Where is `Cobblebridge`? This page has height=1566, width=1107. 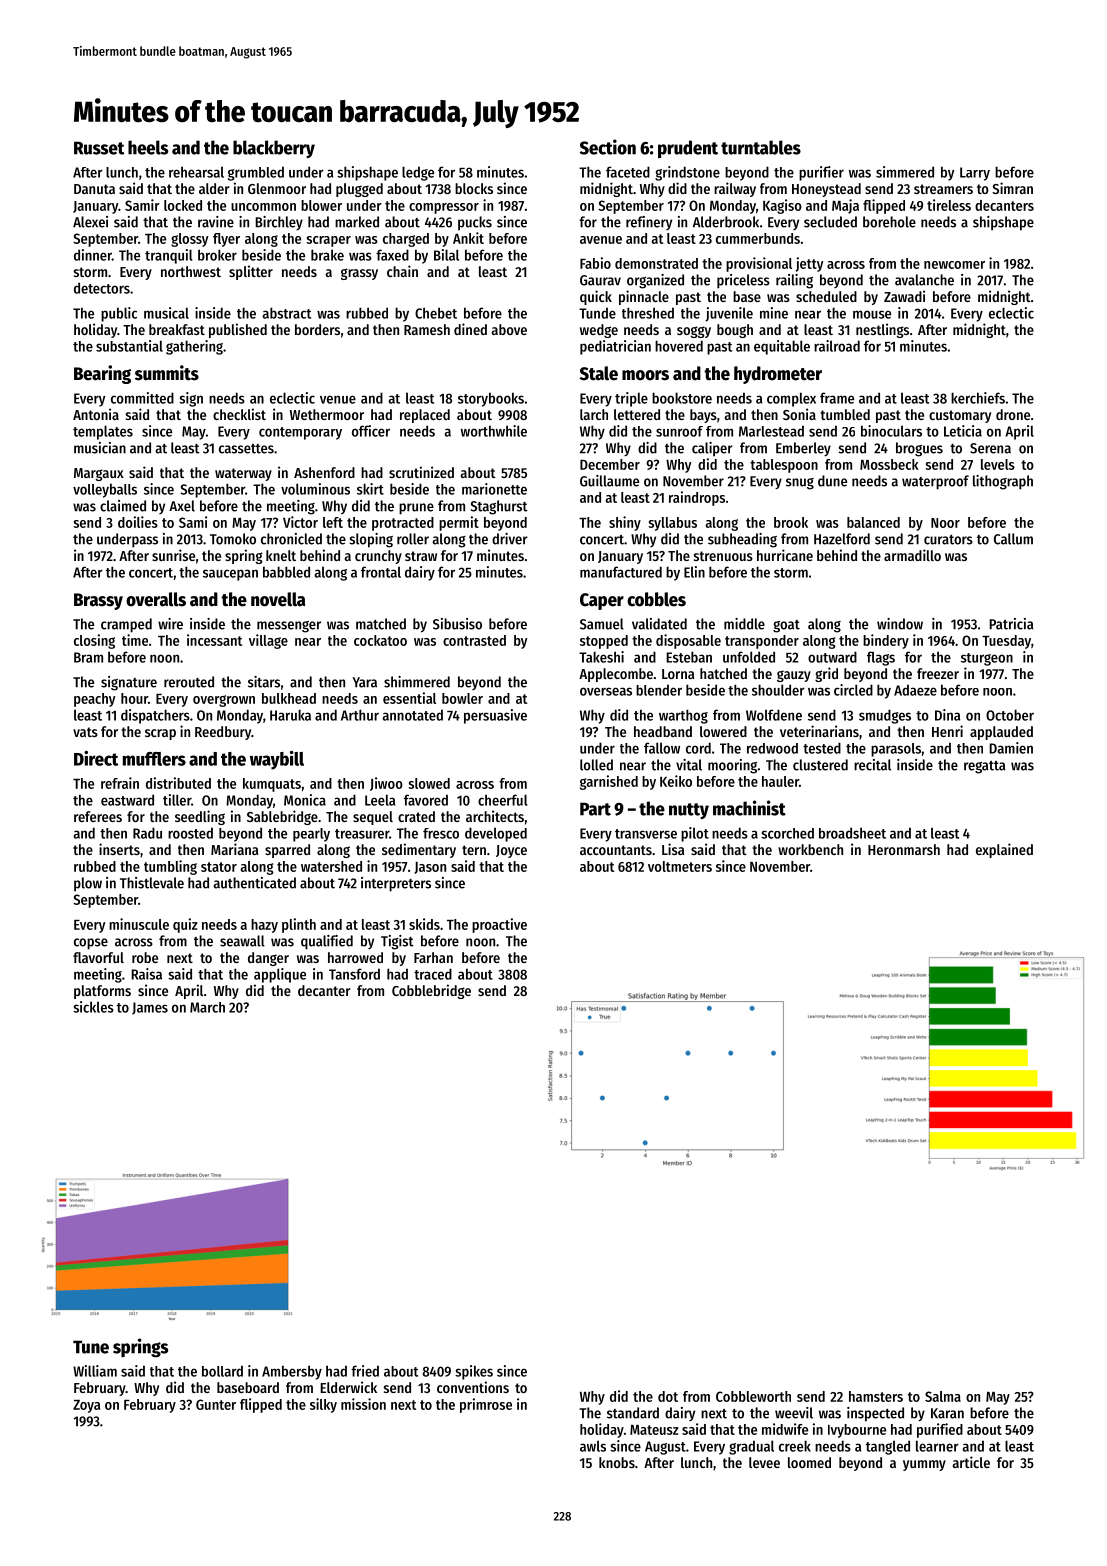
Cobblebridge is located at coordinates (431, 991).
